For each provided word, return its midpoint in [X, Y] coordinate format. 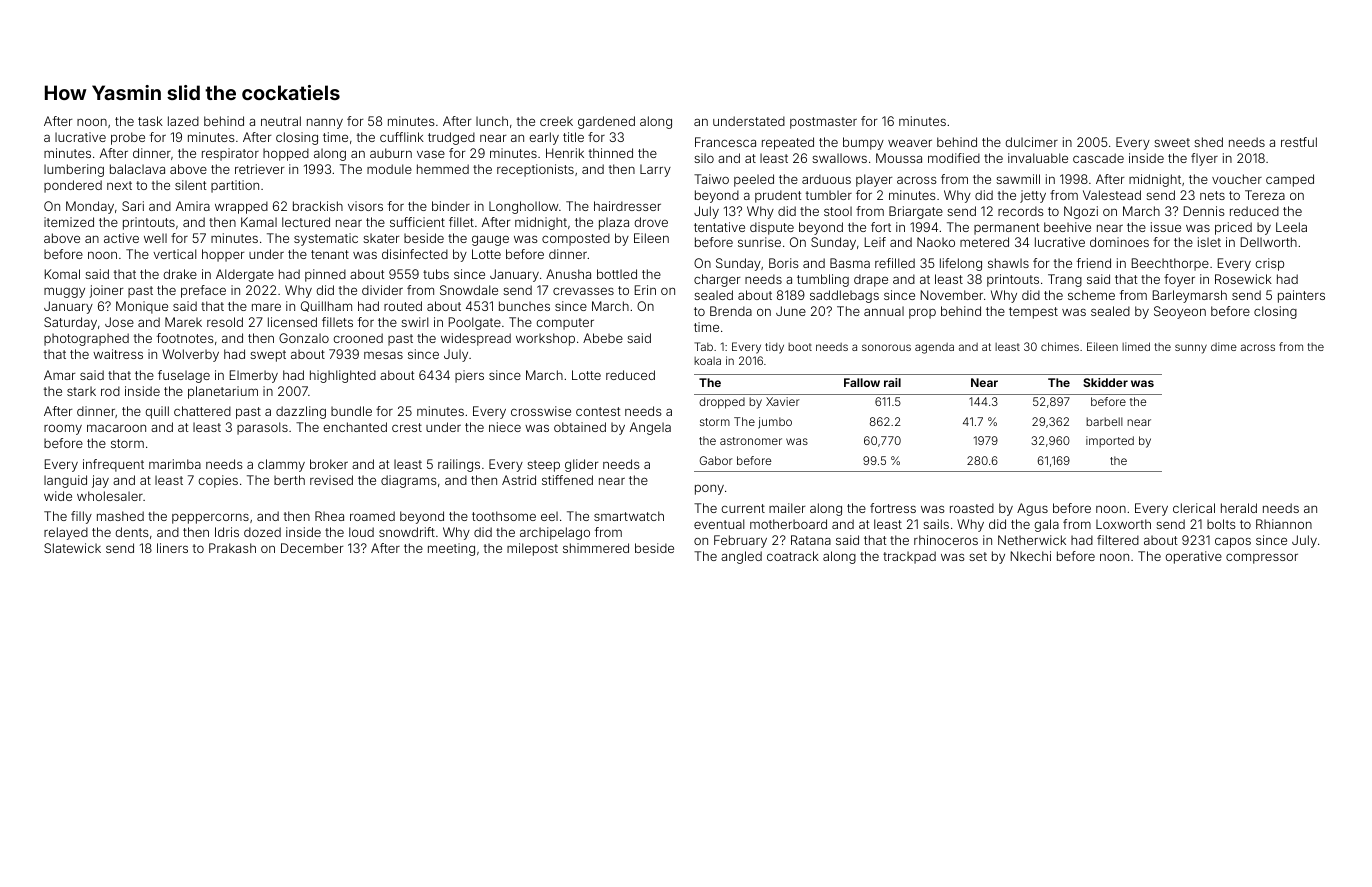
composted [576, 239]
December [312, 548]
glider [581, 465]
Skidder [1105, 382]
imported [1110, 441]
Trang [1065, 280]
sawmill [1018, 179]
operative [1193, 557]
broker [329, 464]
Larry [655, 170]
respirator [230, 154]
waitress [118, 354]
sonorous [886, 347]
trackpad [909, 557]
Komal [62, 274]
